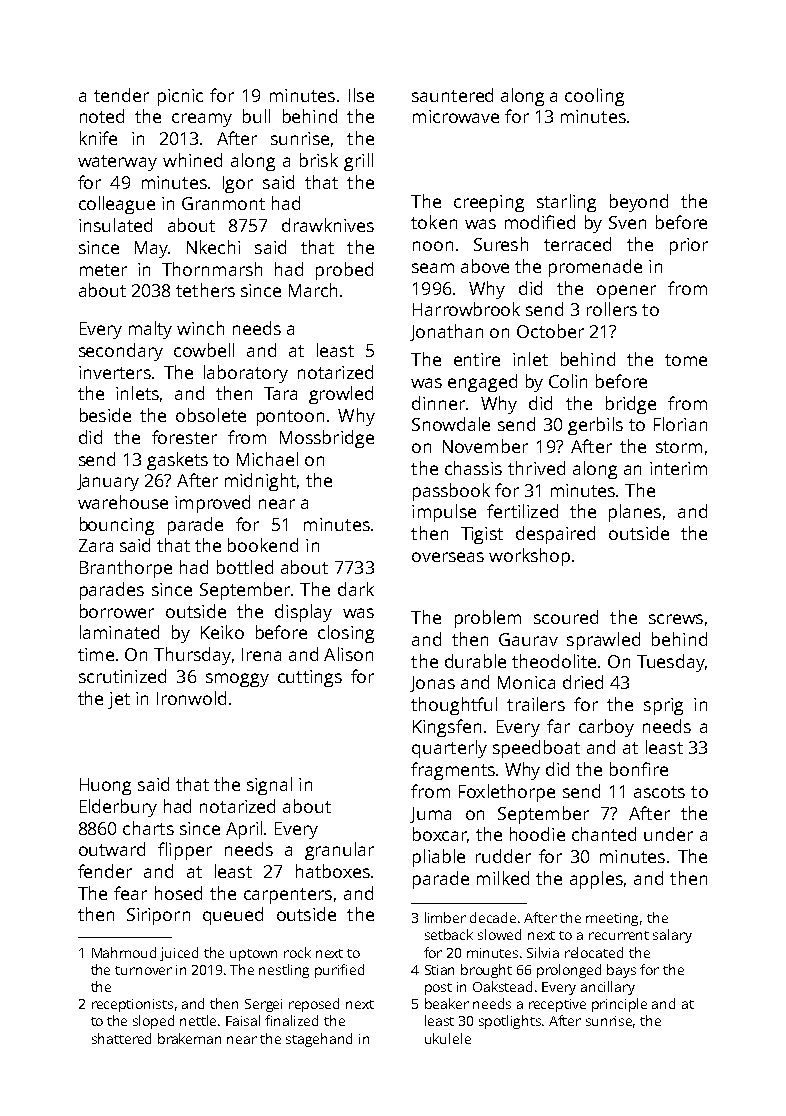 The width and height of the document is (786, 1116). Describe the element at coordinates (126, 569) in the document. I see `Branthorpe` at that location.
